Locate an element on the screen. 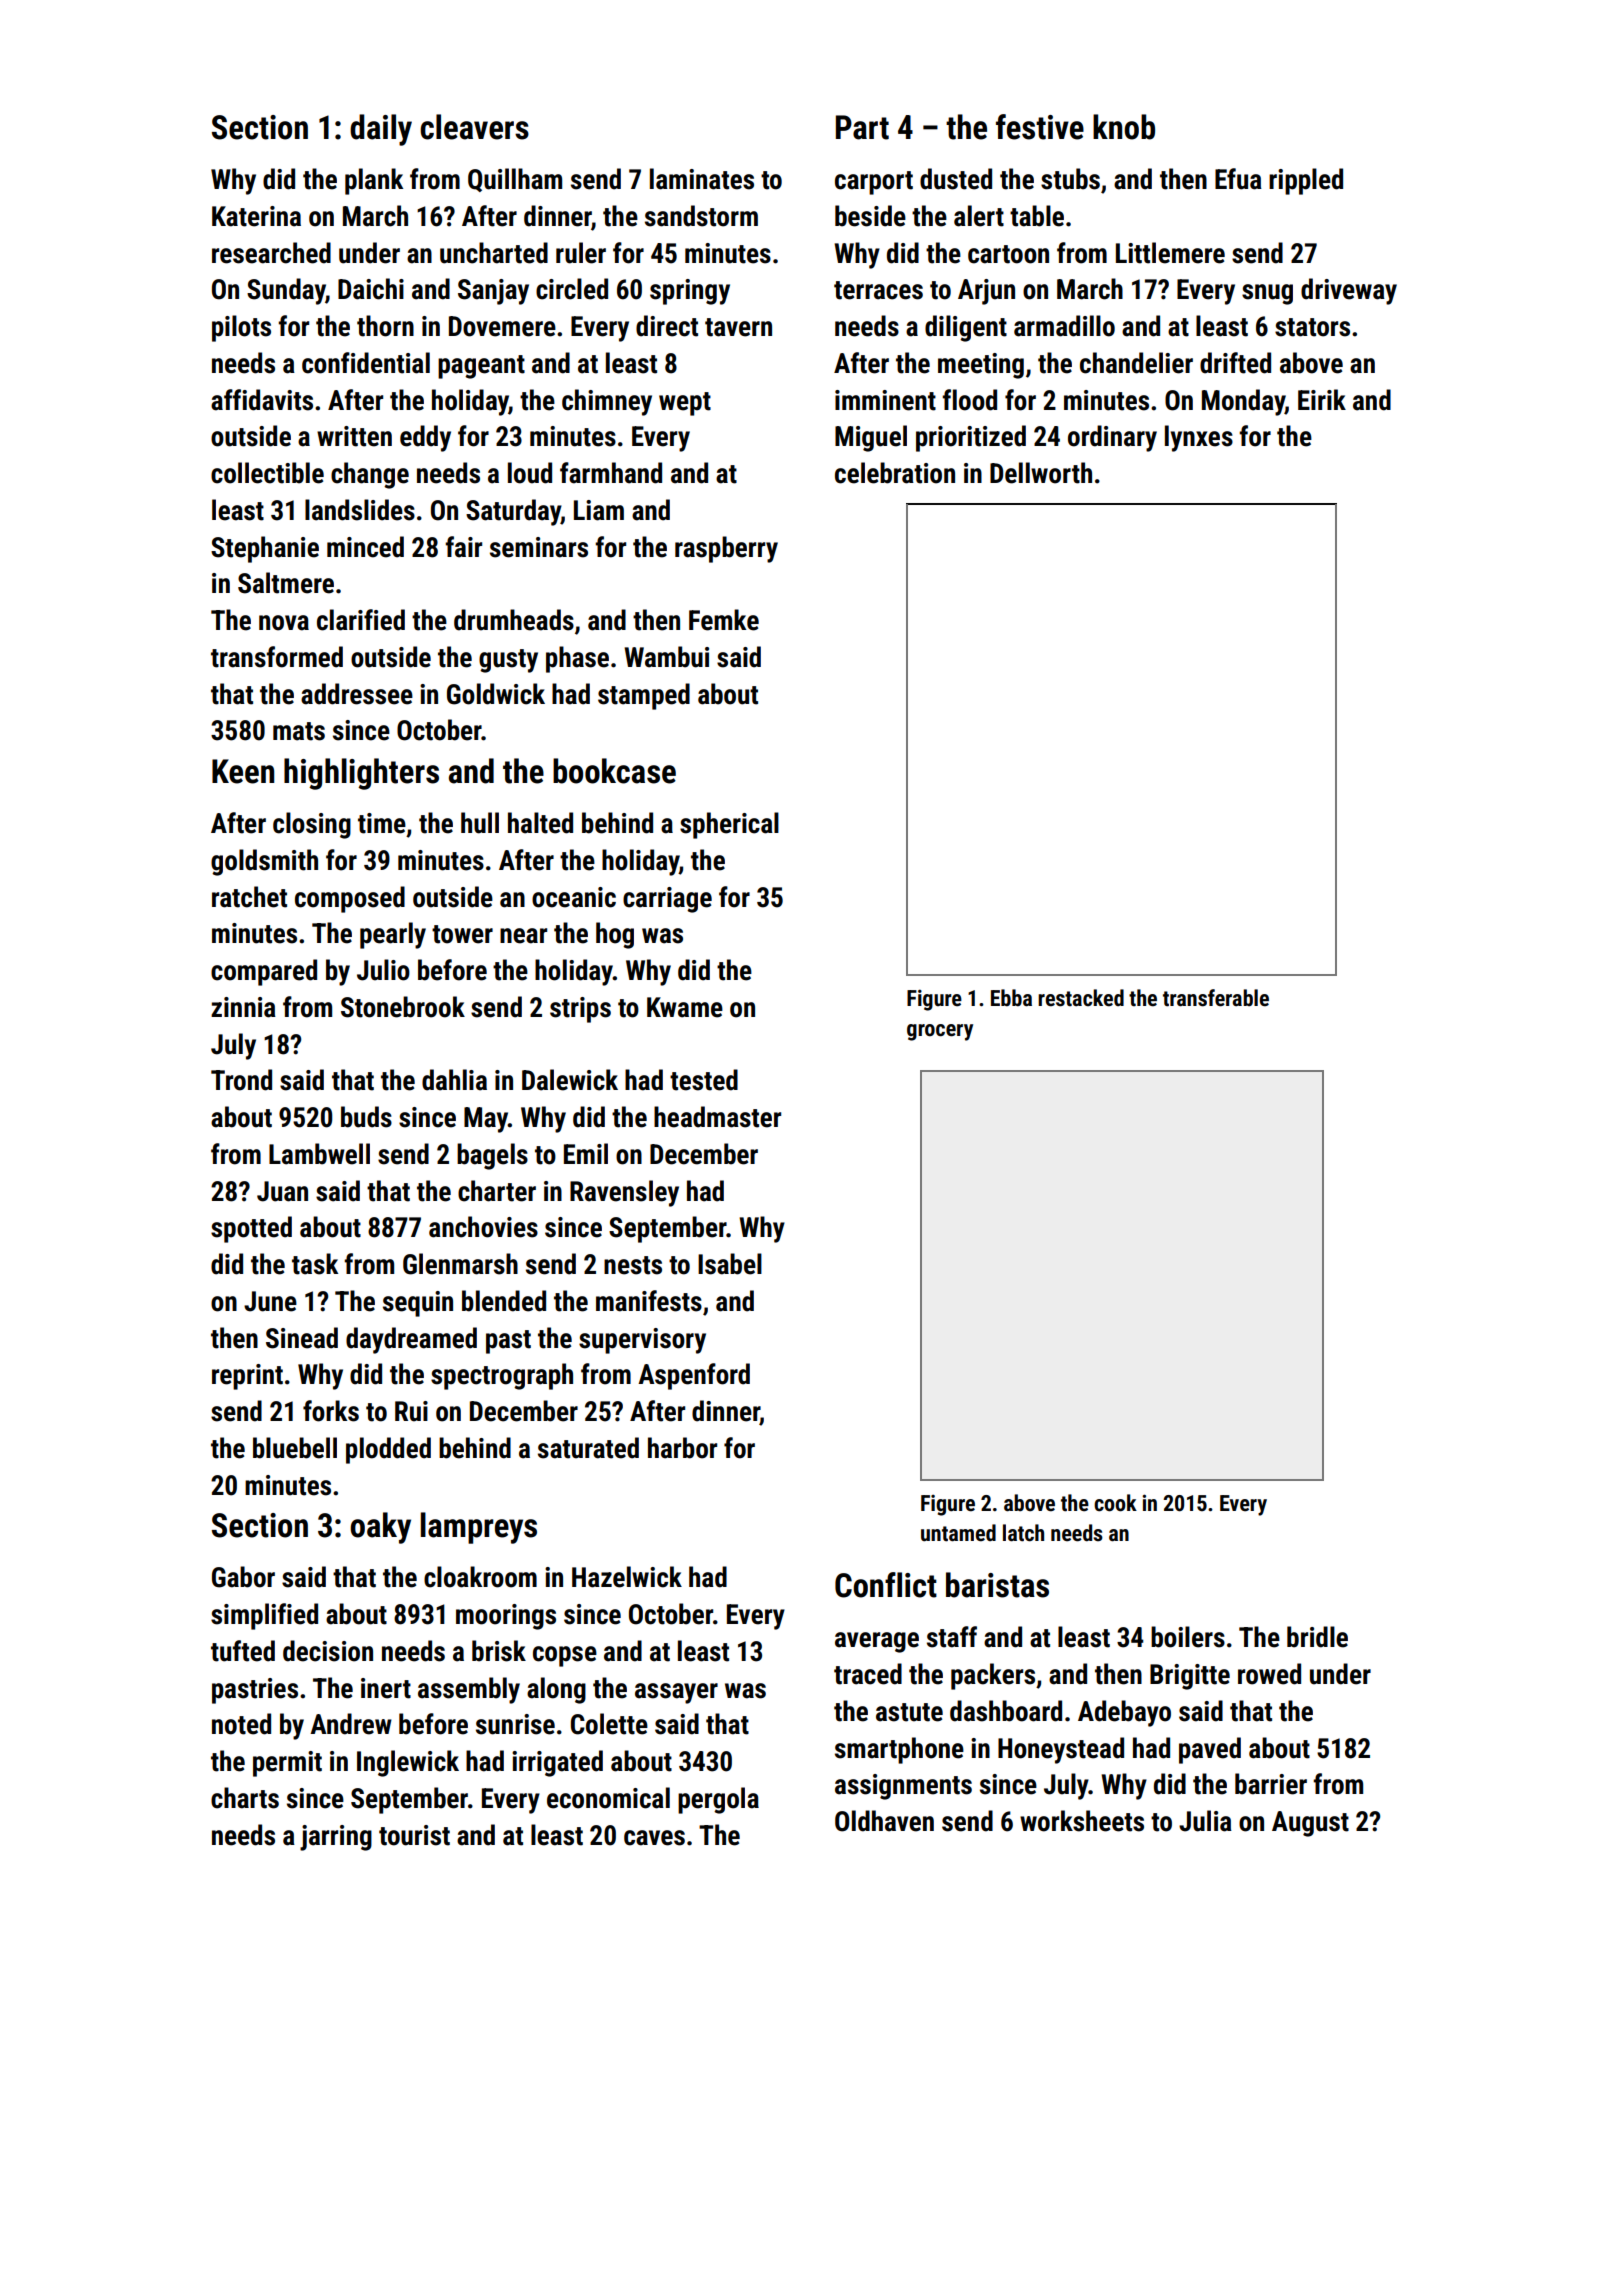  rippled is located at coordinates (1306, 181).
